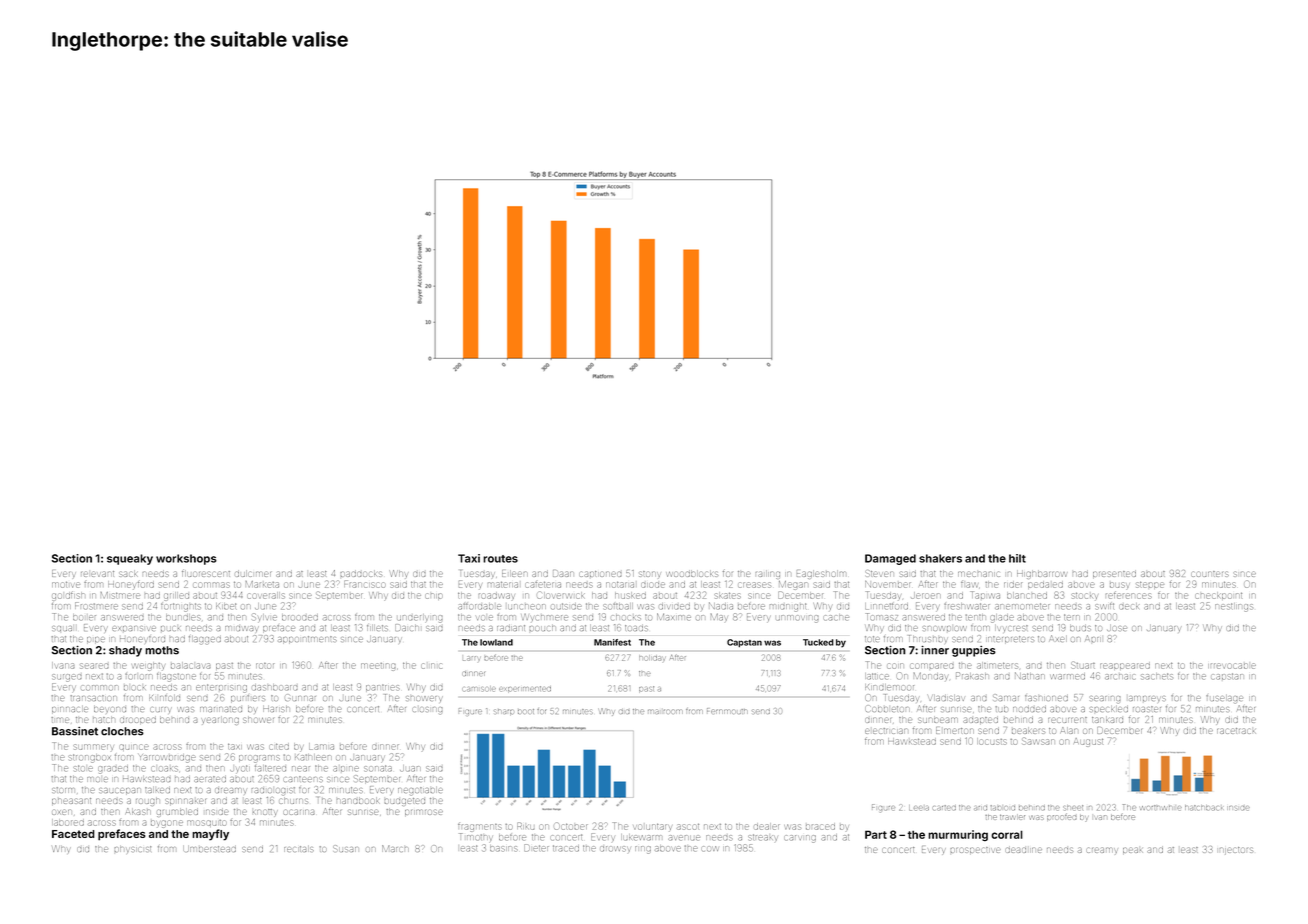 Image resolution: width=1308 pixels, height=924 pixels. I want to click on workshops, so click(186, 559).
